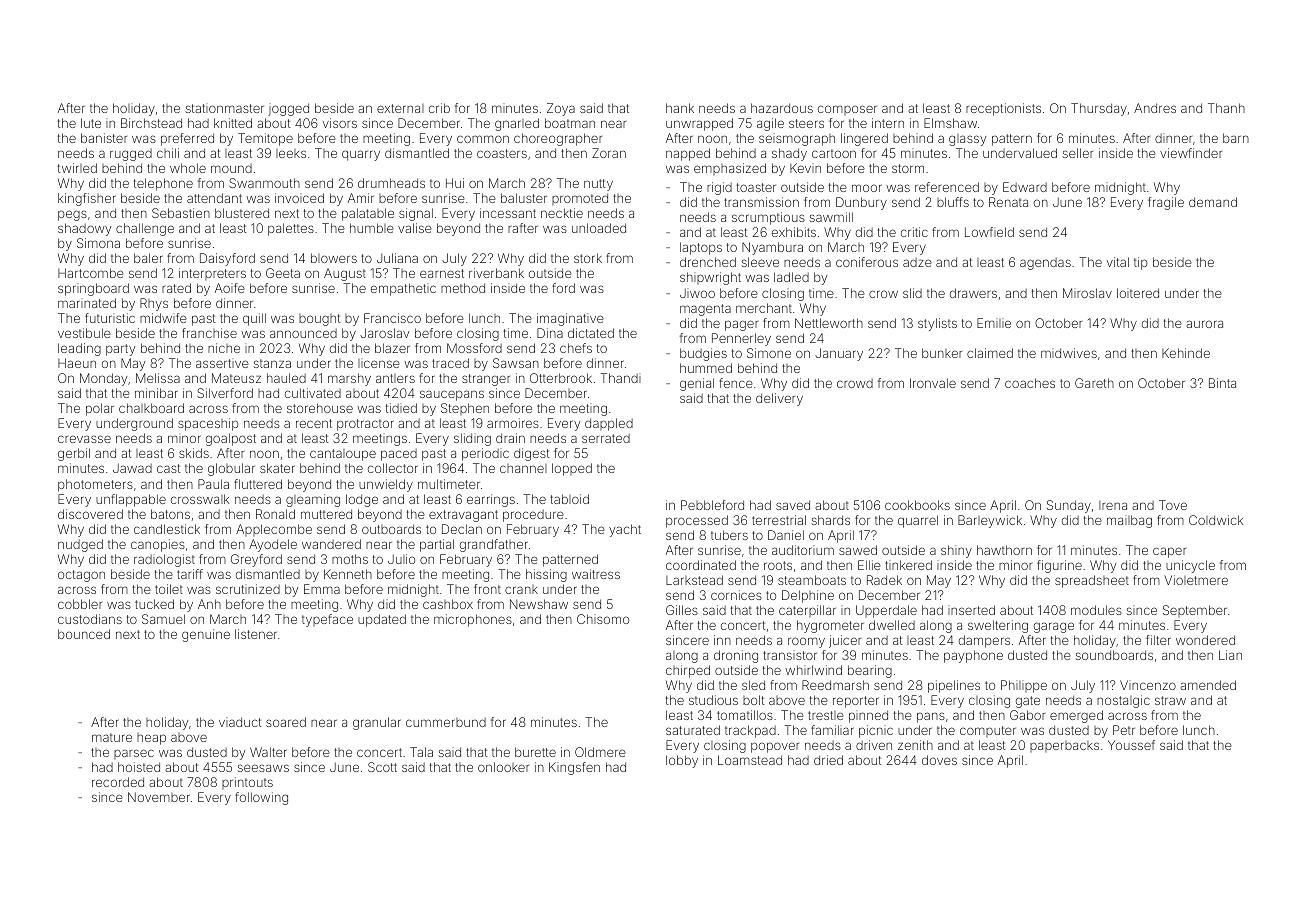 This page has height=924, width=1308. Describe the element at coordinates (77, 168) in the page. I see `twirled` at that location.
